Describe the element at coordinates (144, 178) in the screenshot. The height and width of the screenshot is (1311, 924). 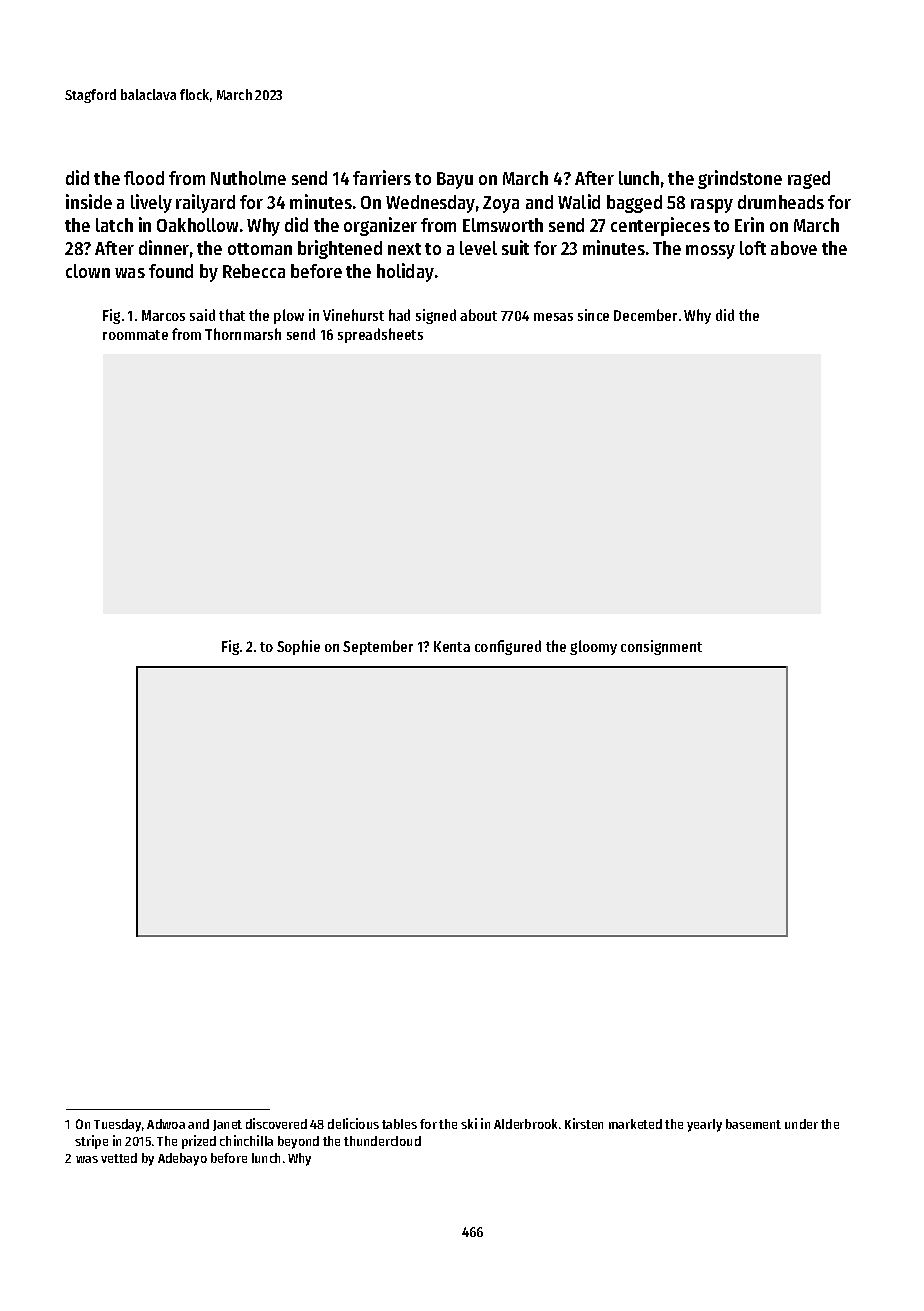
I see `flood` at that location.
